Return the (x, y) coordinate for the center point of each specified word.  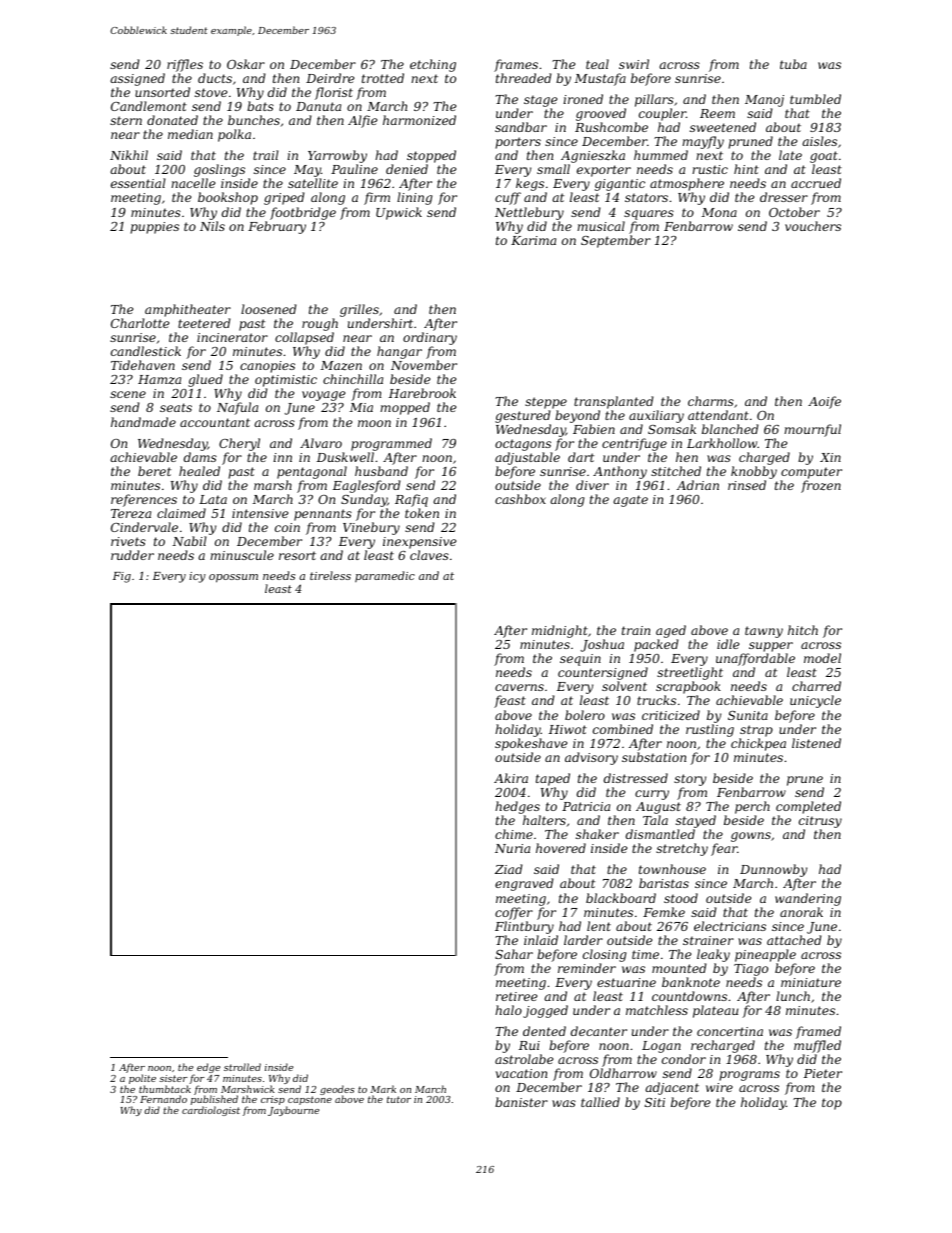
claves (429, 555)
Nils (212, 226)
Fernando (163, 1099)
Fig (122, 577)
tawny (764, 632)
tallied (600, 1102)
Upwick (399, 213)
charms (711, 401)
